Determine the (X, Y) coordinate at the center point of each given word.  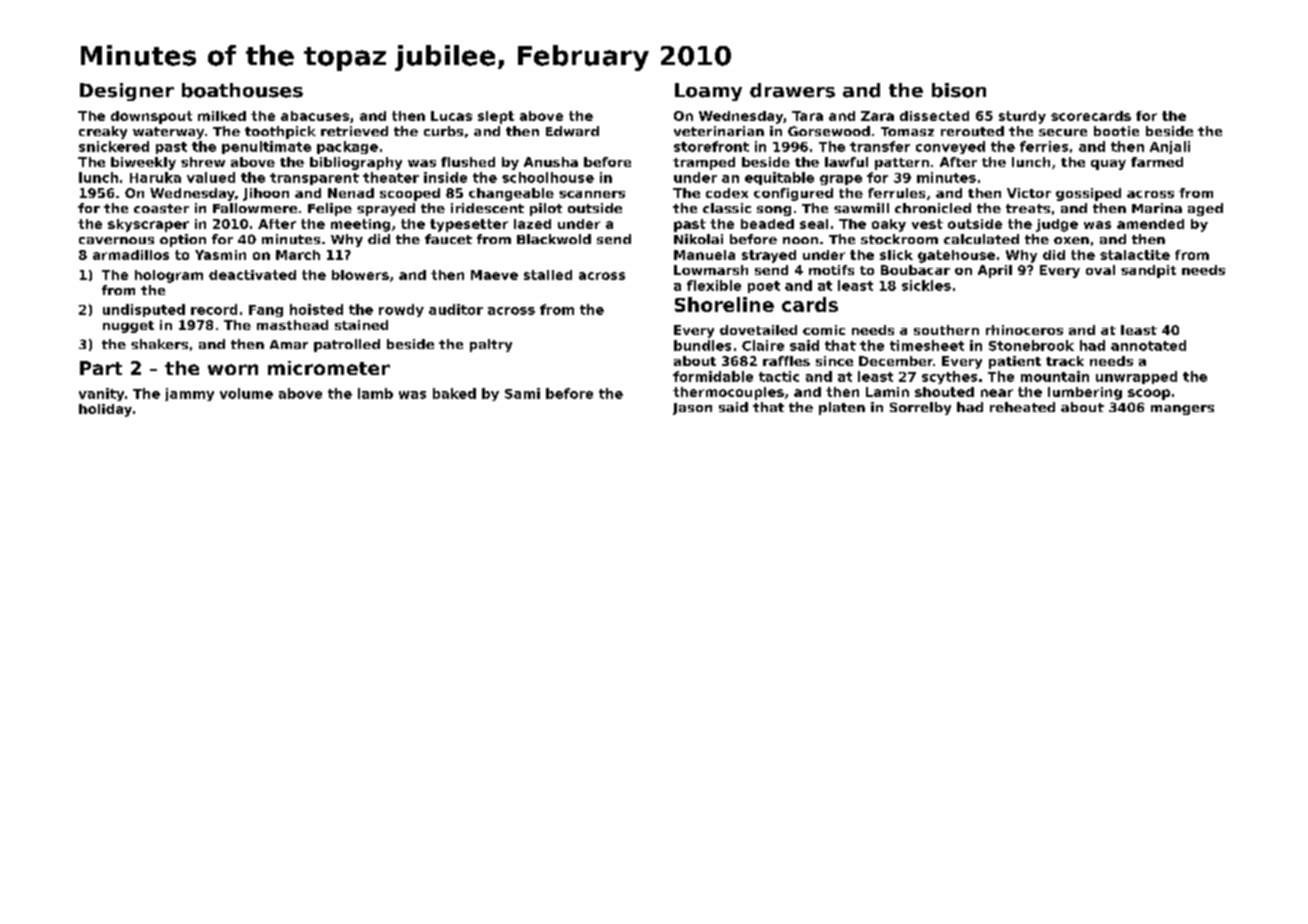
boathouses (242, 90)
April (995, 271)
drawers (792, 90)
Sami (522, 393)
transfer (880, 146)
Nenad (351, 193)
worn (233, 369)
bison (959, 90)
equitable (779, 178)
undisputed (144, 310)
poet (764, 287)
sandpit (1148, 271)
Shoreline (724, 304)
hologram (169, 276)
